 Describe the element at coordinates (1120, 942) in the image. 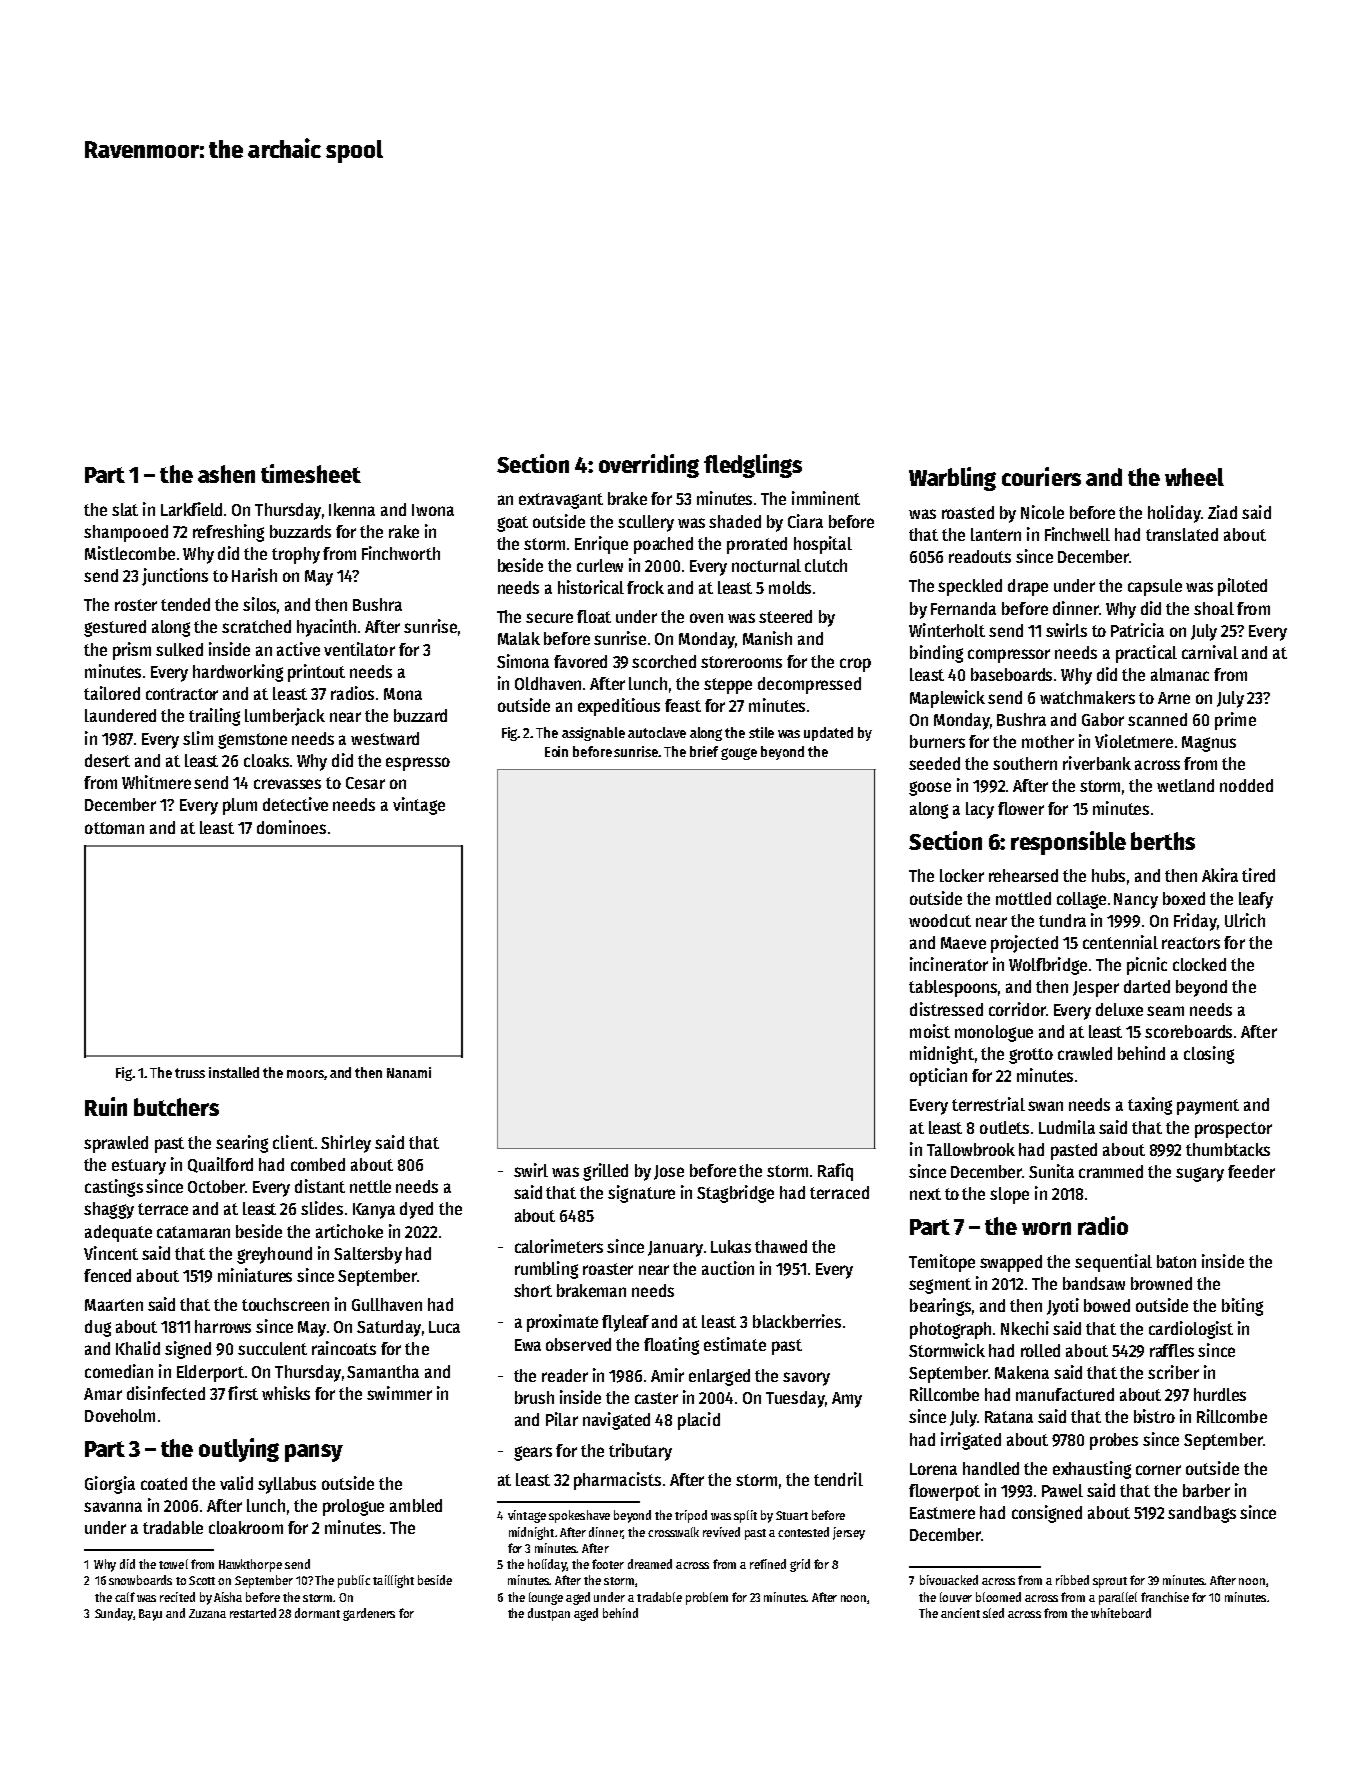

I see `centennial` at that location.
